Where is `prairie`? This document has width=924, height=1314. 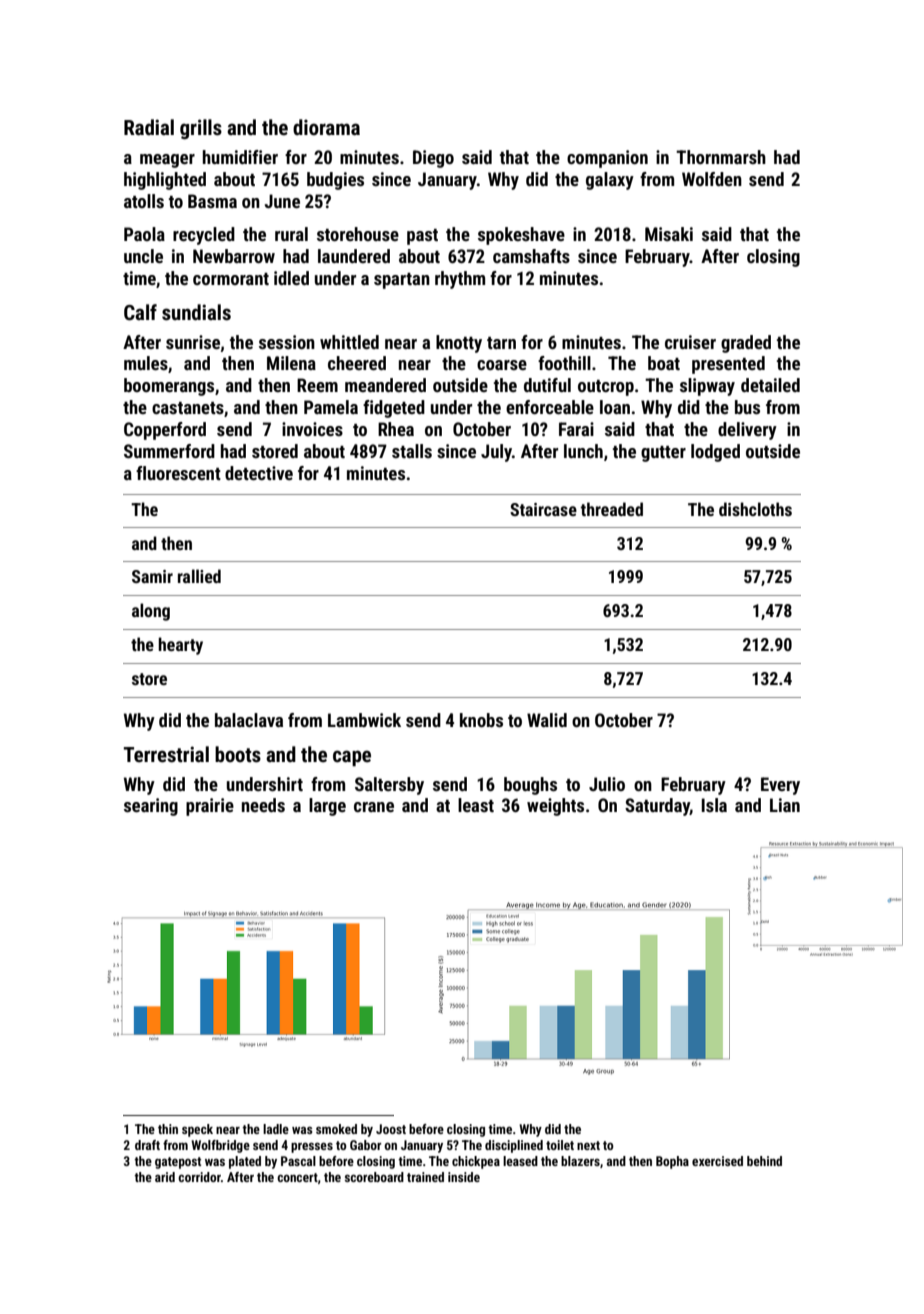 prairie is located at coordinates (210, 807).
